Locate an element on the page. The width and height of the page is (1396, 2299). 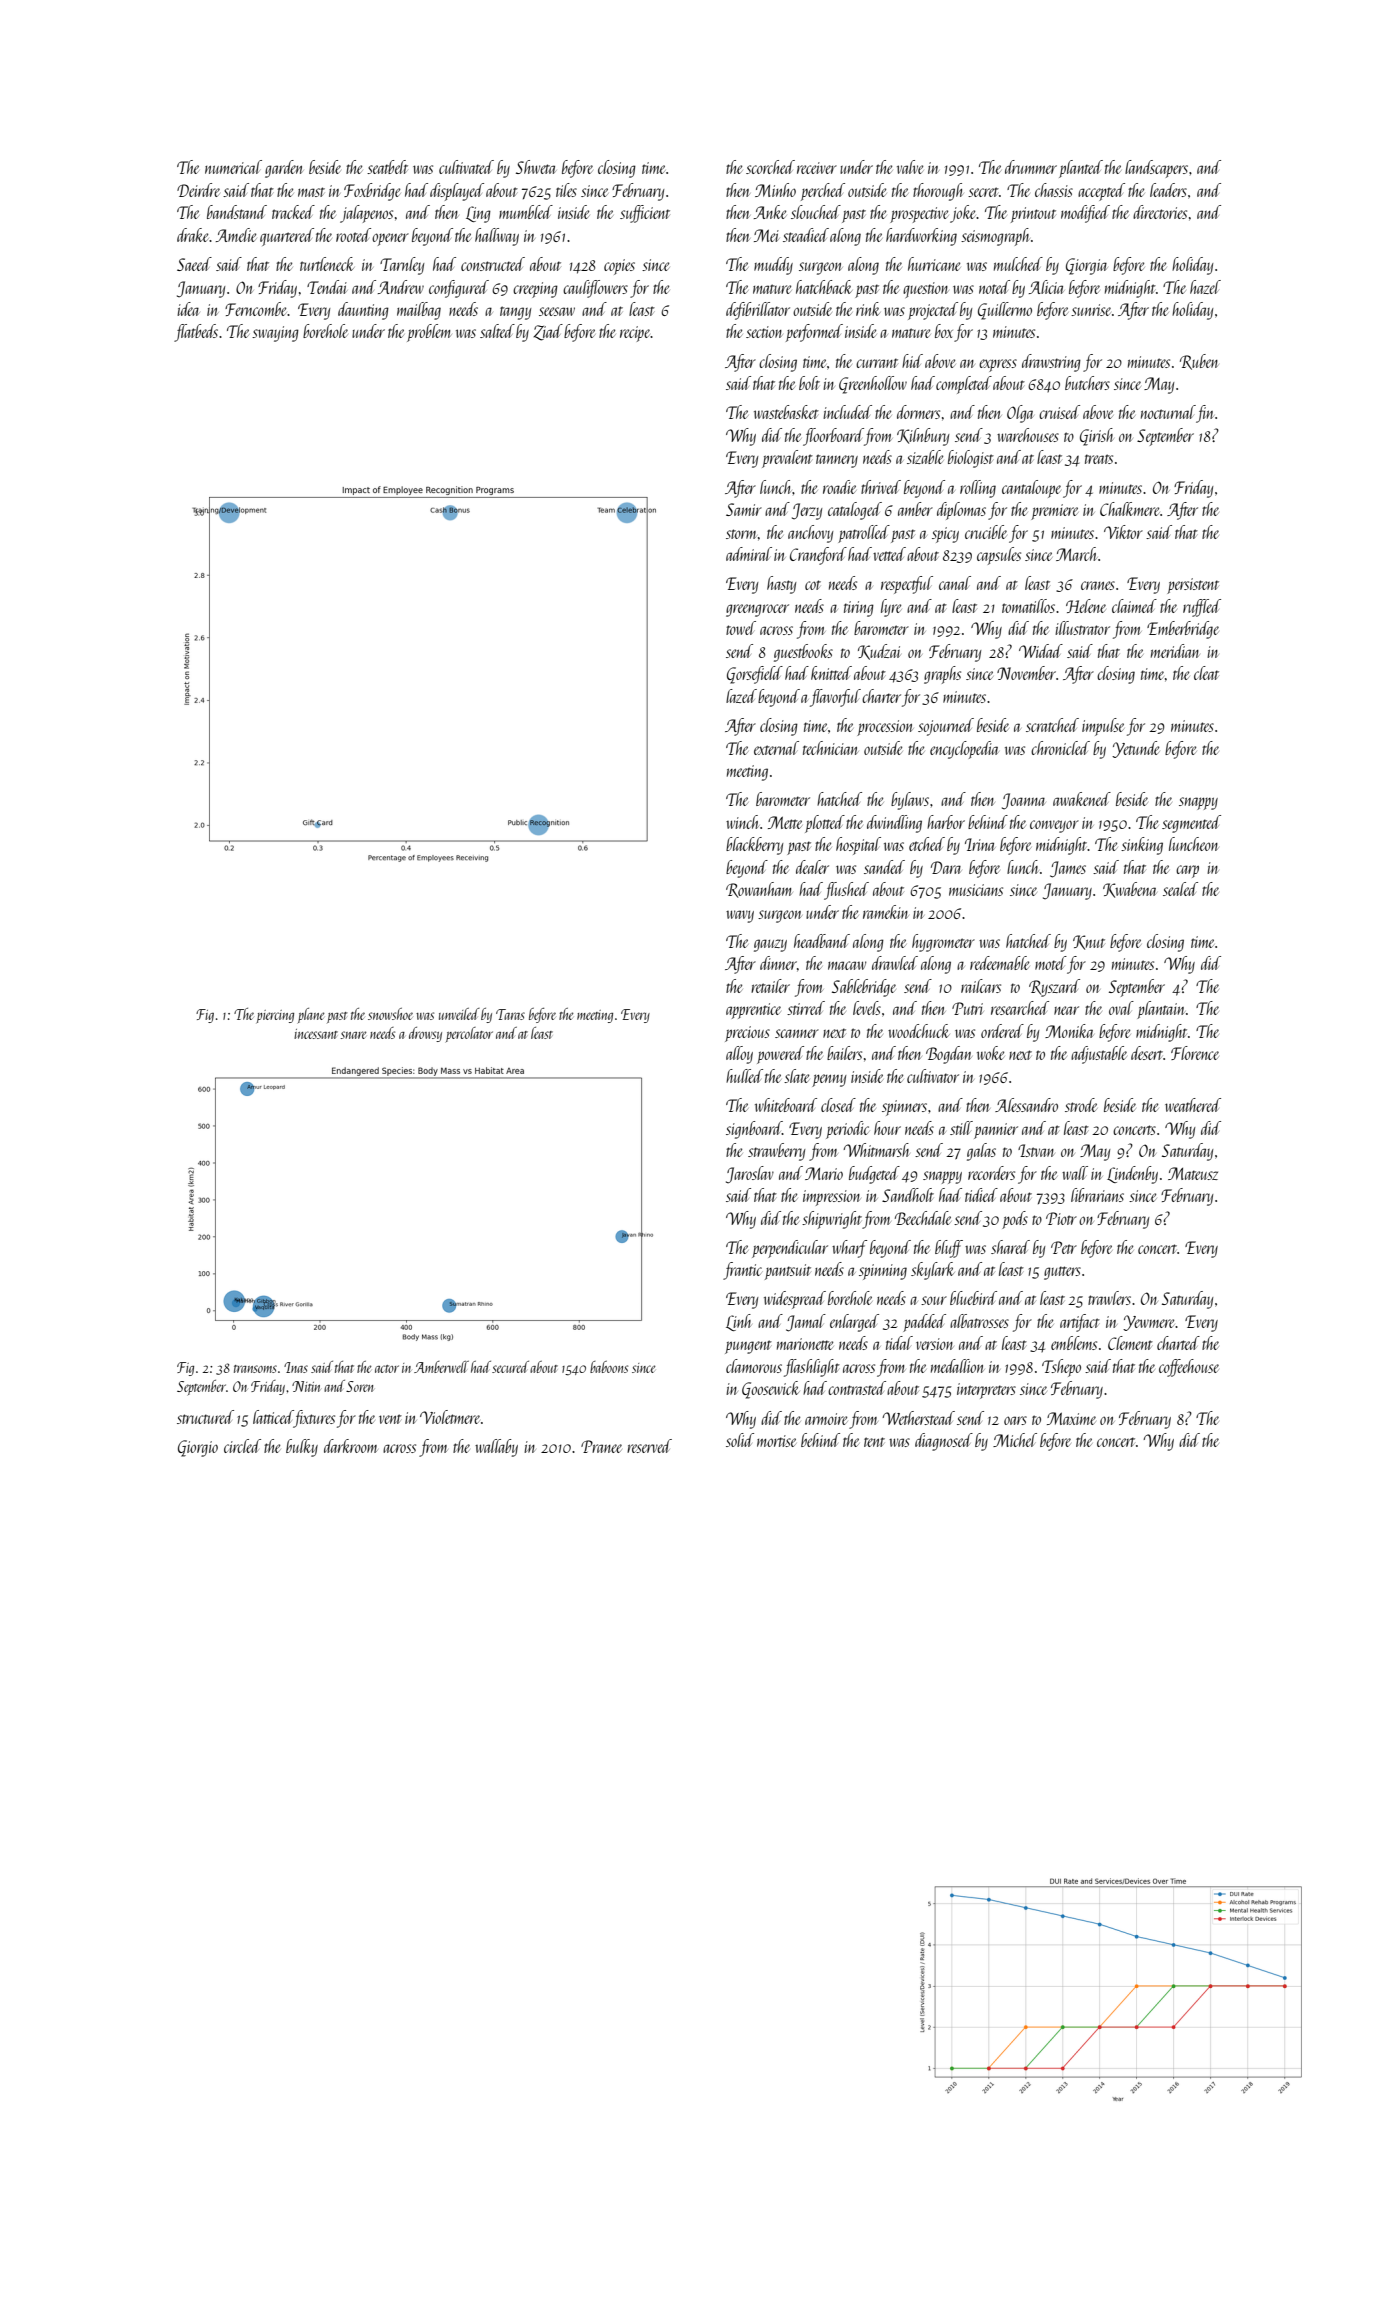
drummer is located at coordinates (1031, 167).
